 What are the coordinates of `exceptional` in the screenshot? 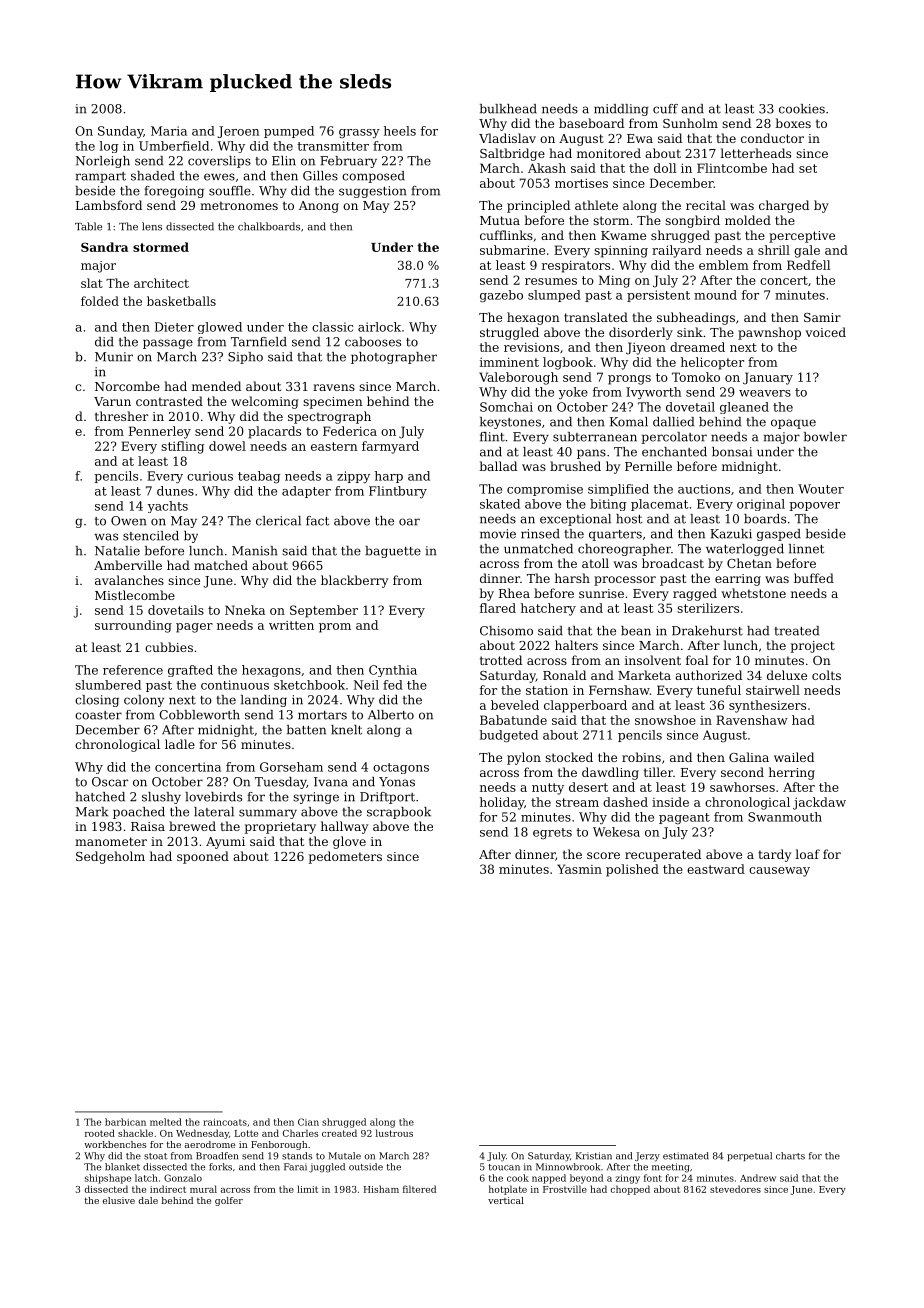 It's located at (575, 520).
